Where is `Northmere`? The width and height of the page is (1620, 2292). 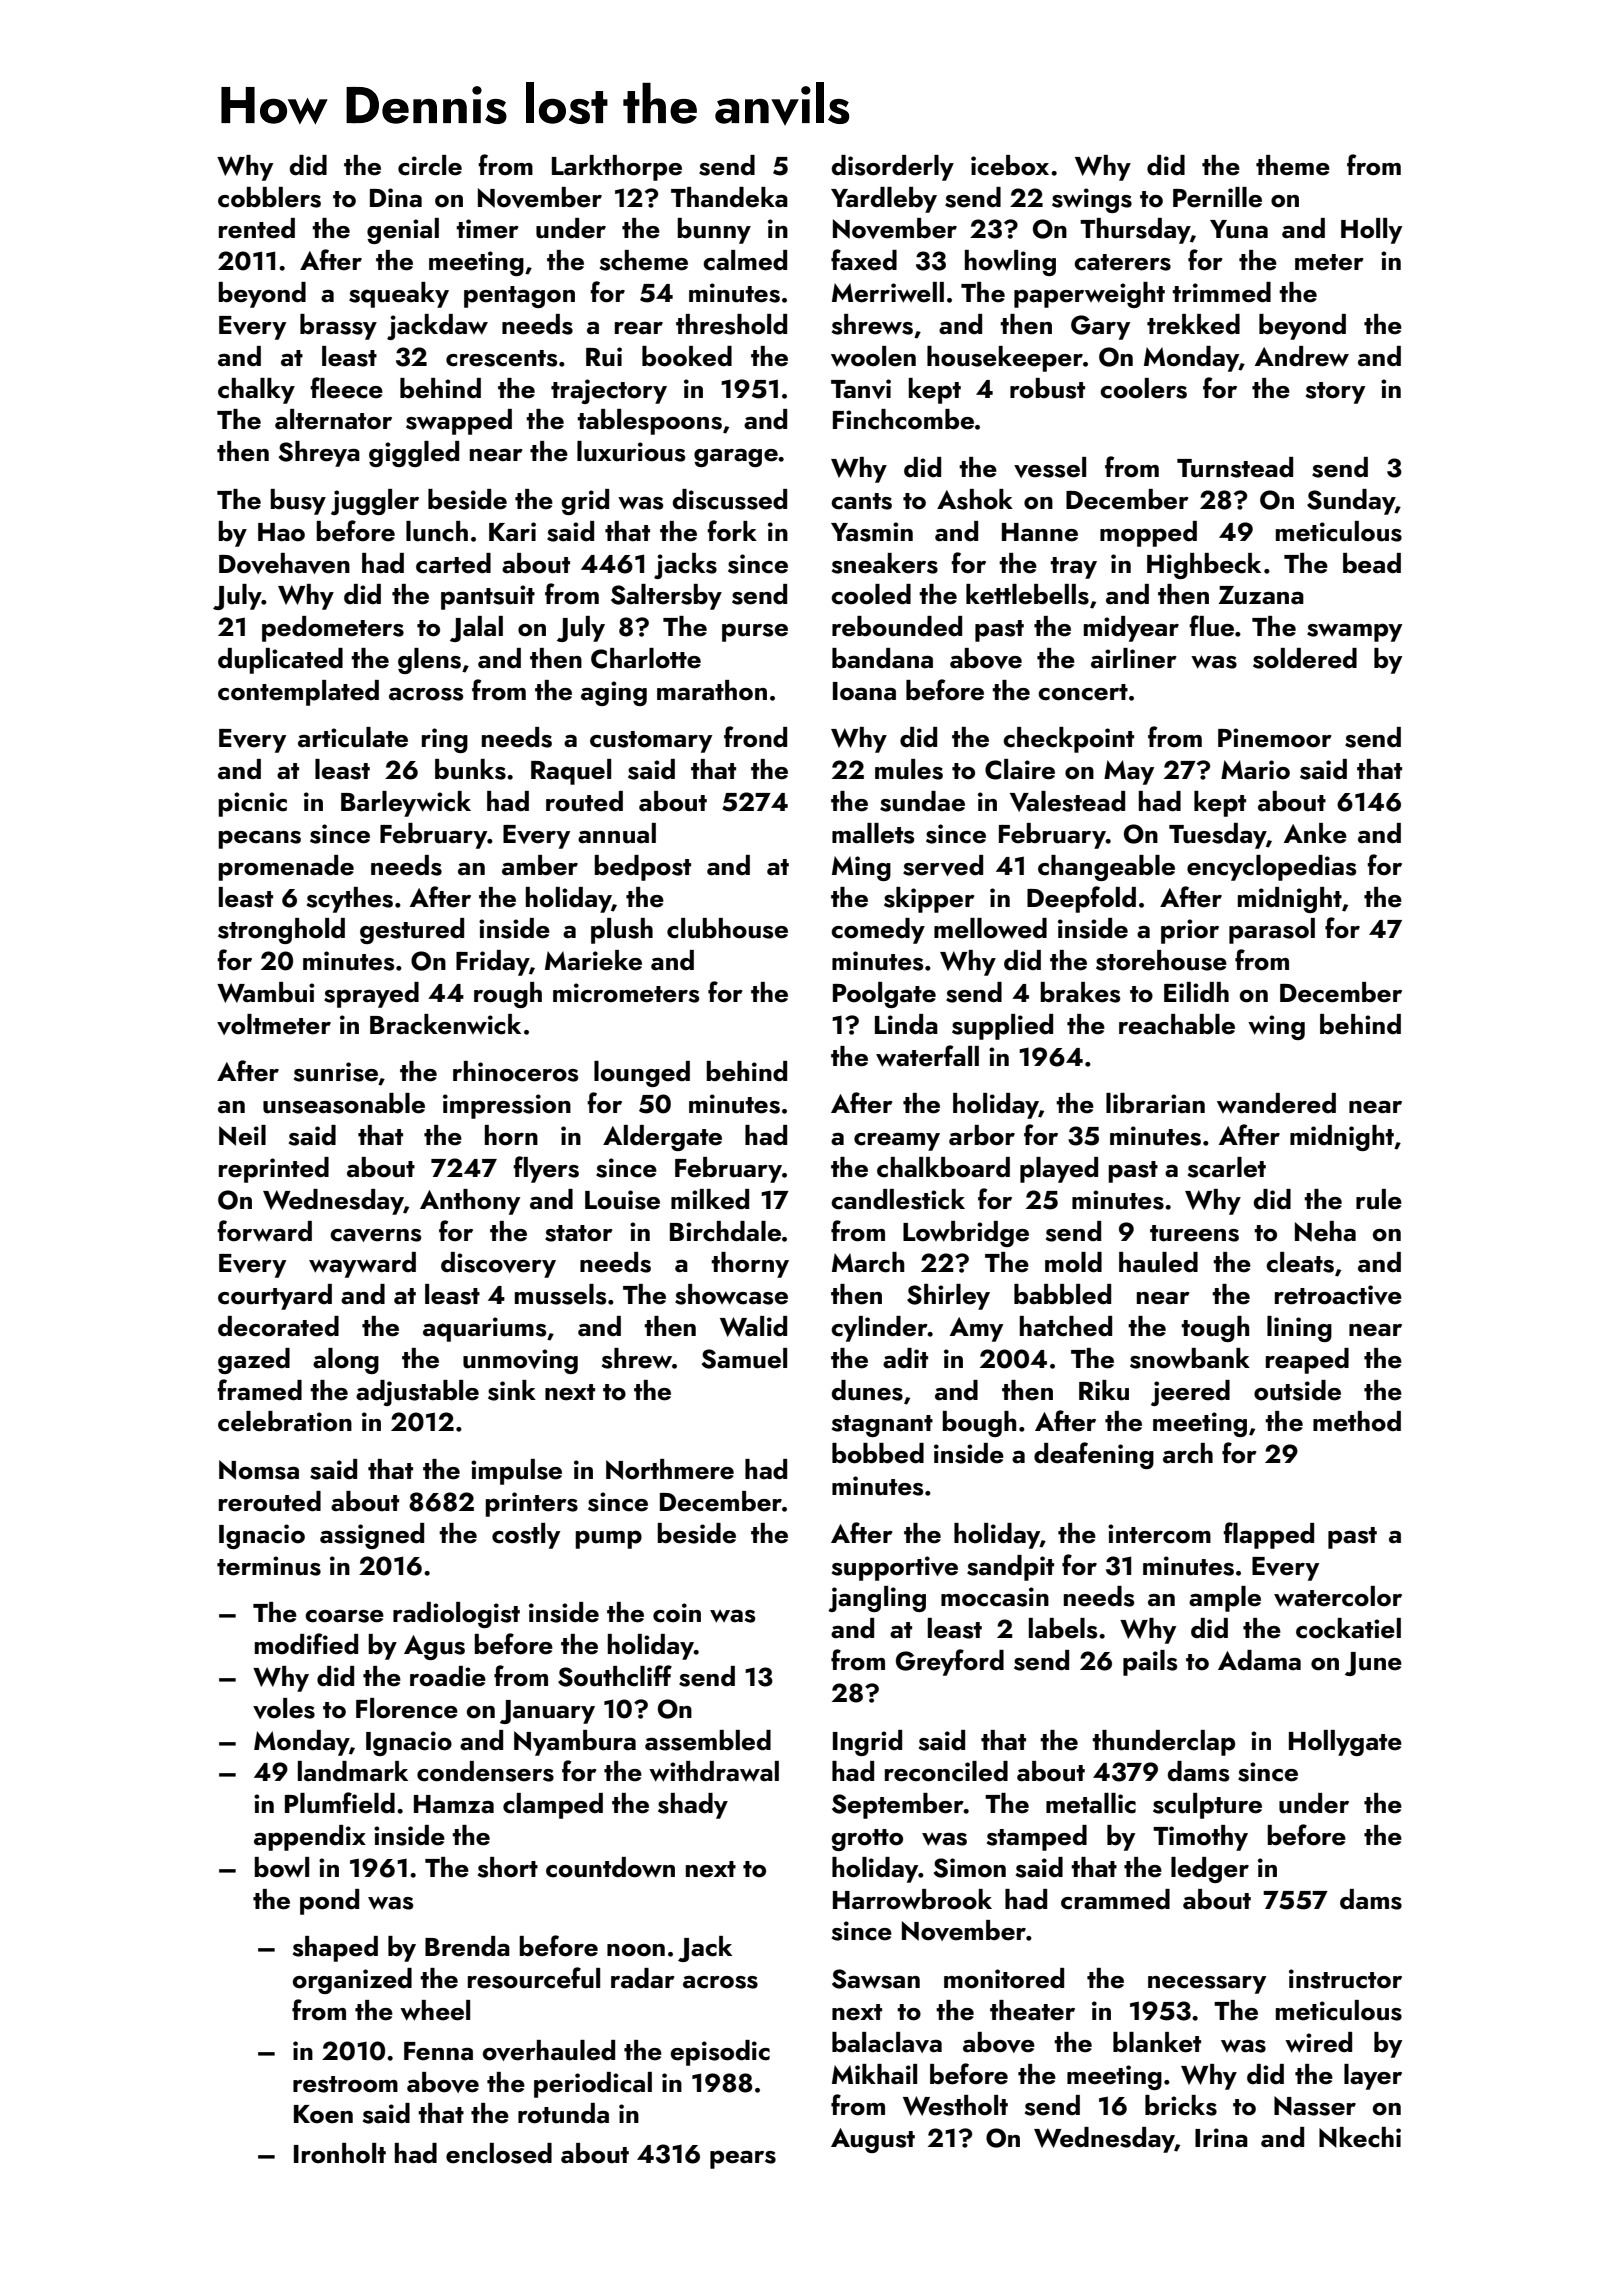
Northmere is located at coordinates (670, 1469).
